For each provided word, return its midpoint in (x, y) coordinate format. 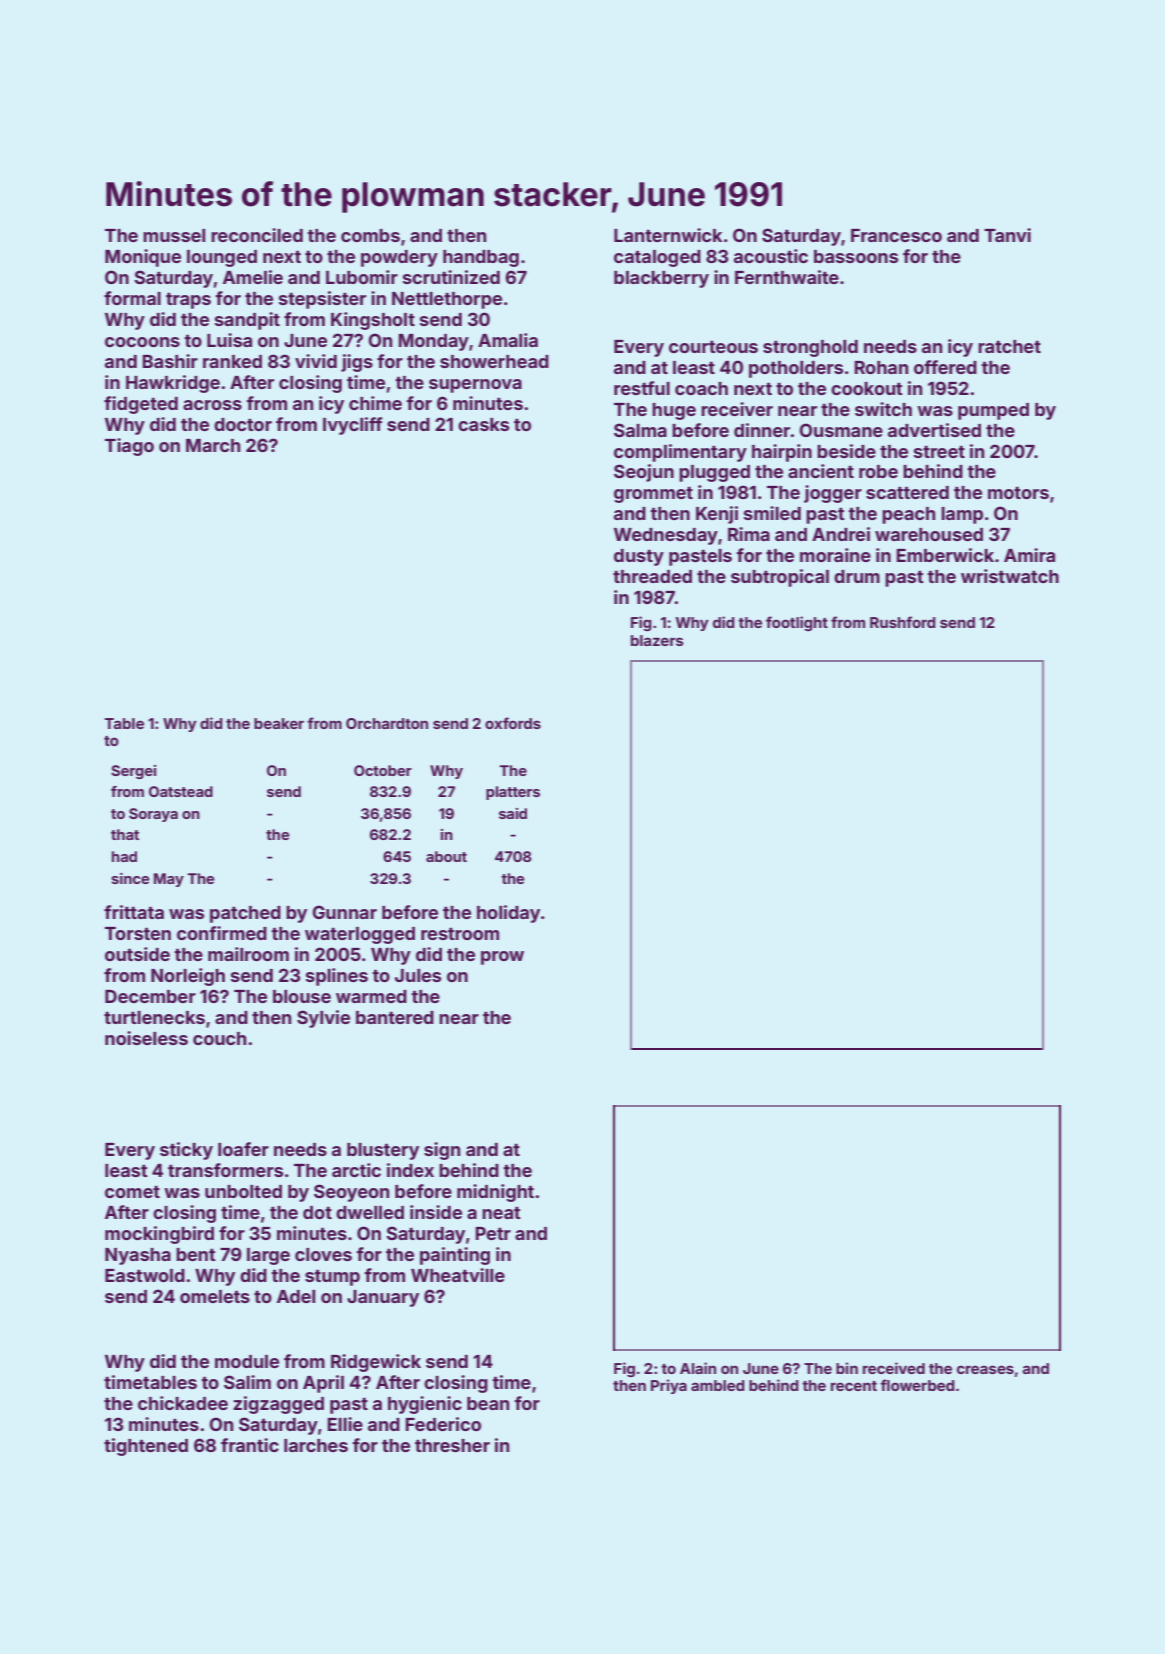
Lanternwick (668, 235)
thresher (452, 1445)
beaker (279, 723)
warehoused (929, 534)
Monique (143, 258)
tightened (146, 1447)
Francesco (896, 235)
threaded (652, 576)
